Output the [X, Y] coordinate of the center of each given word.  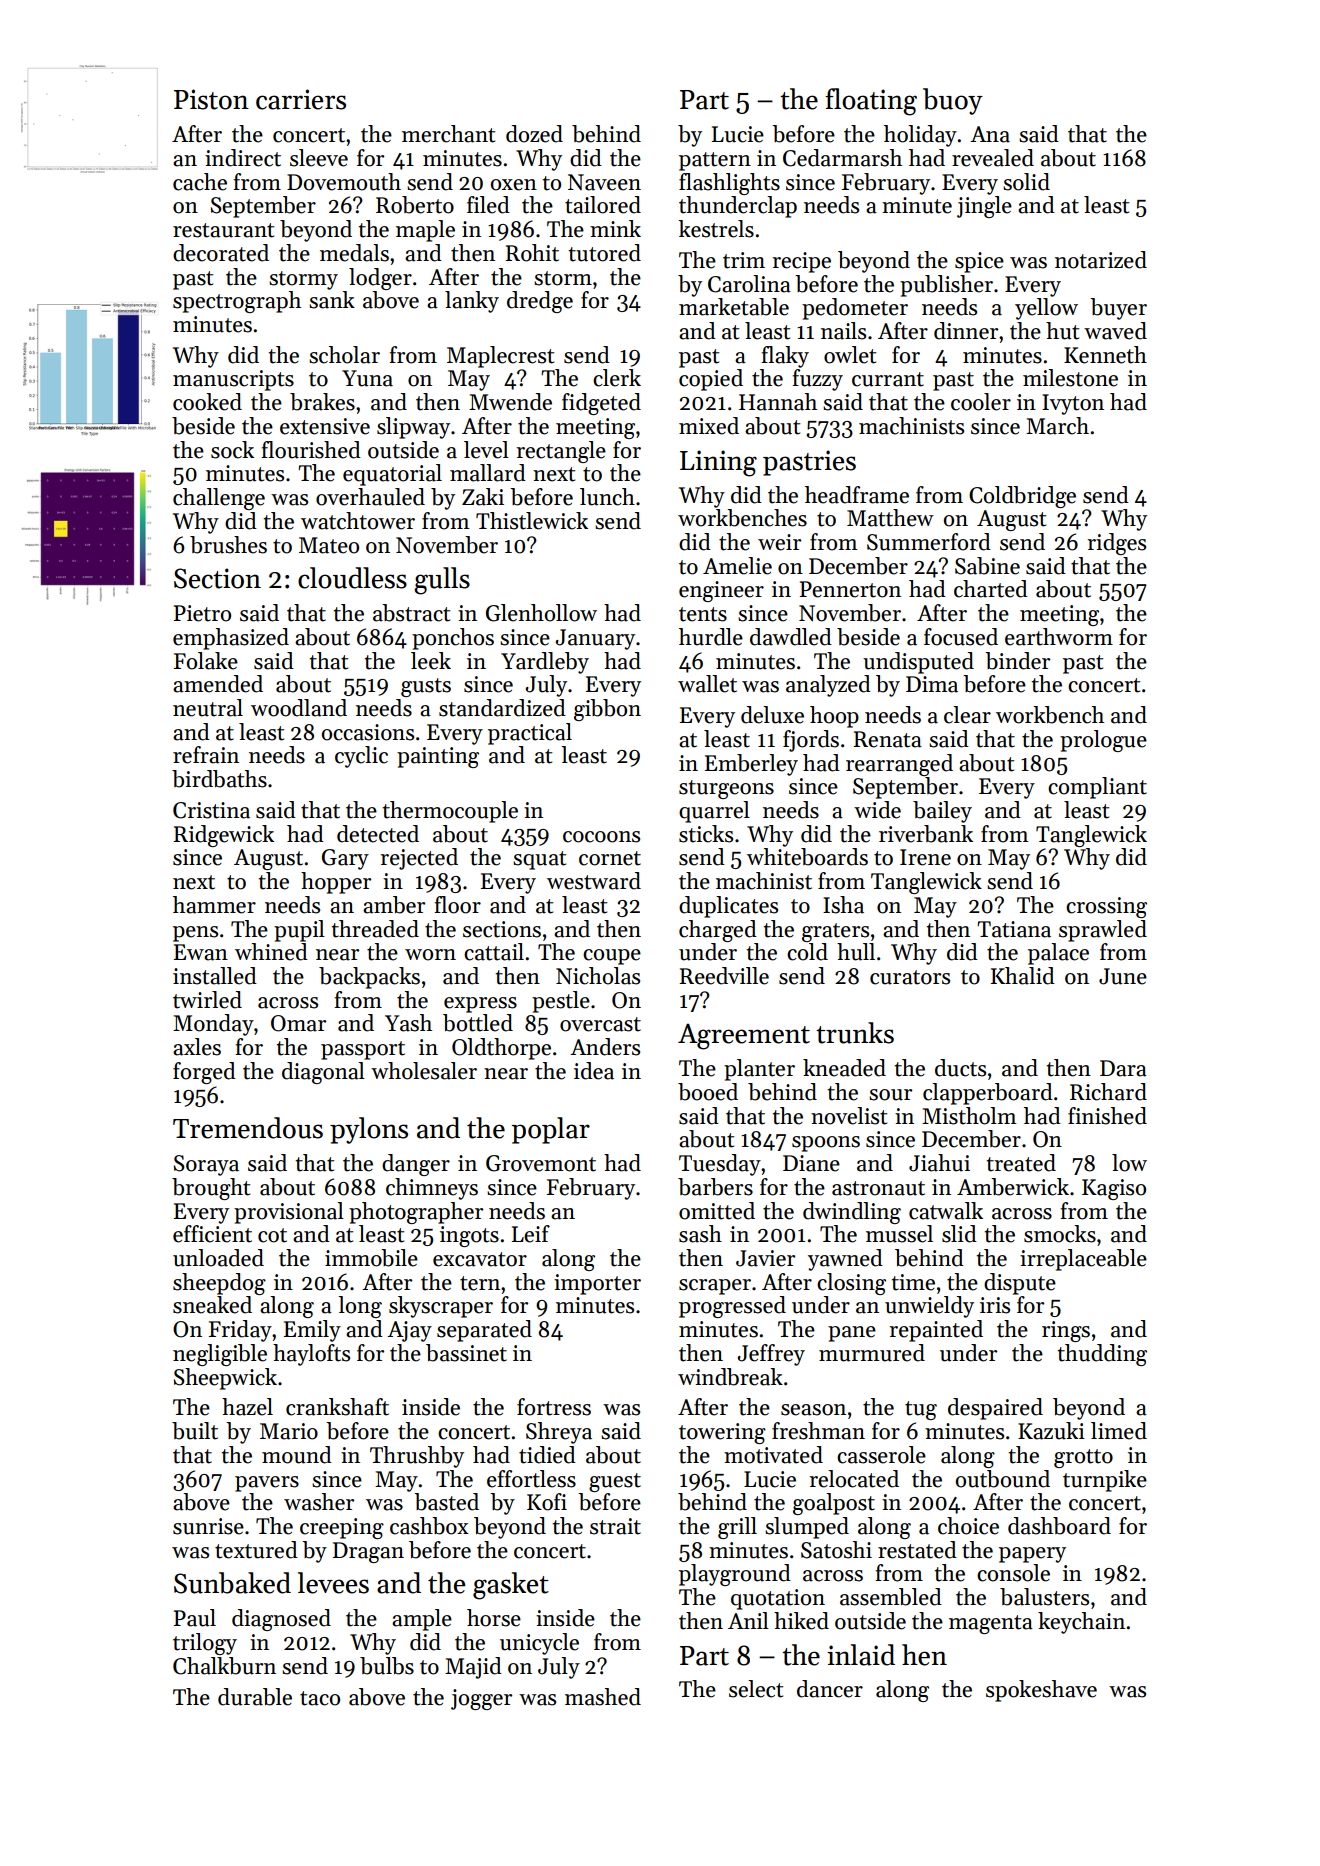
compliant [1097, 788]
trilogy [205, 1644]
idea [594, 1071]
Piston [211, 99]
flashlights [729, 184]
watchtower [358, 521]
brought [211, 1189]
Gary [345, 859]
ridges [1116, 544]
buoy [953, 101]
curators [910, 977]
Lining [718, 463]
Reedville [724, 976]
